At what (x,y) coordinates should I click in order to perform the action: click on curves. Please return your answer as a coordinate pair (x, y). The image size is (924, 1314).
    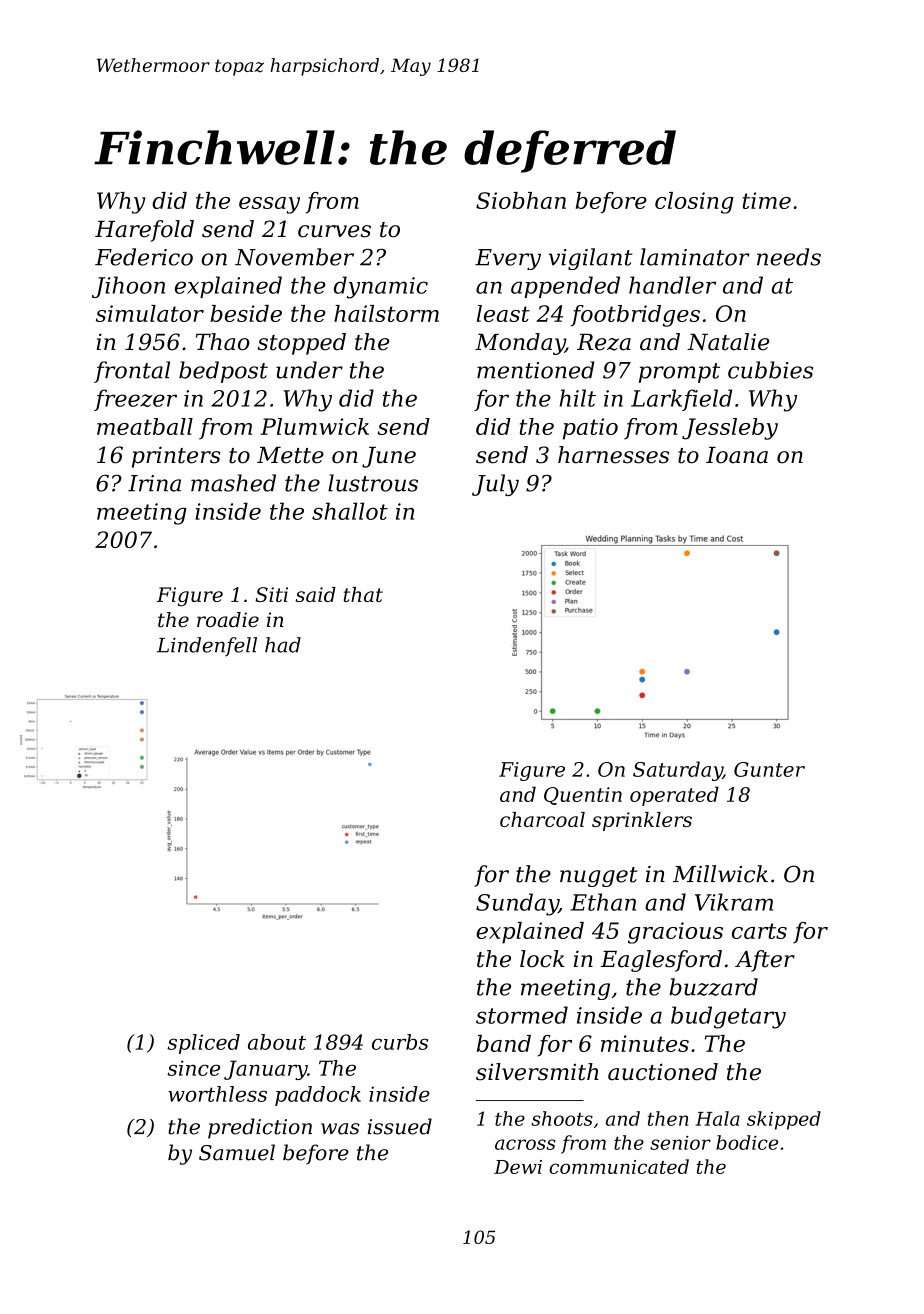
    Looking at the image, I should click on (334, 231).
